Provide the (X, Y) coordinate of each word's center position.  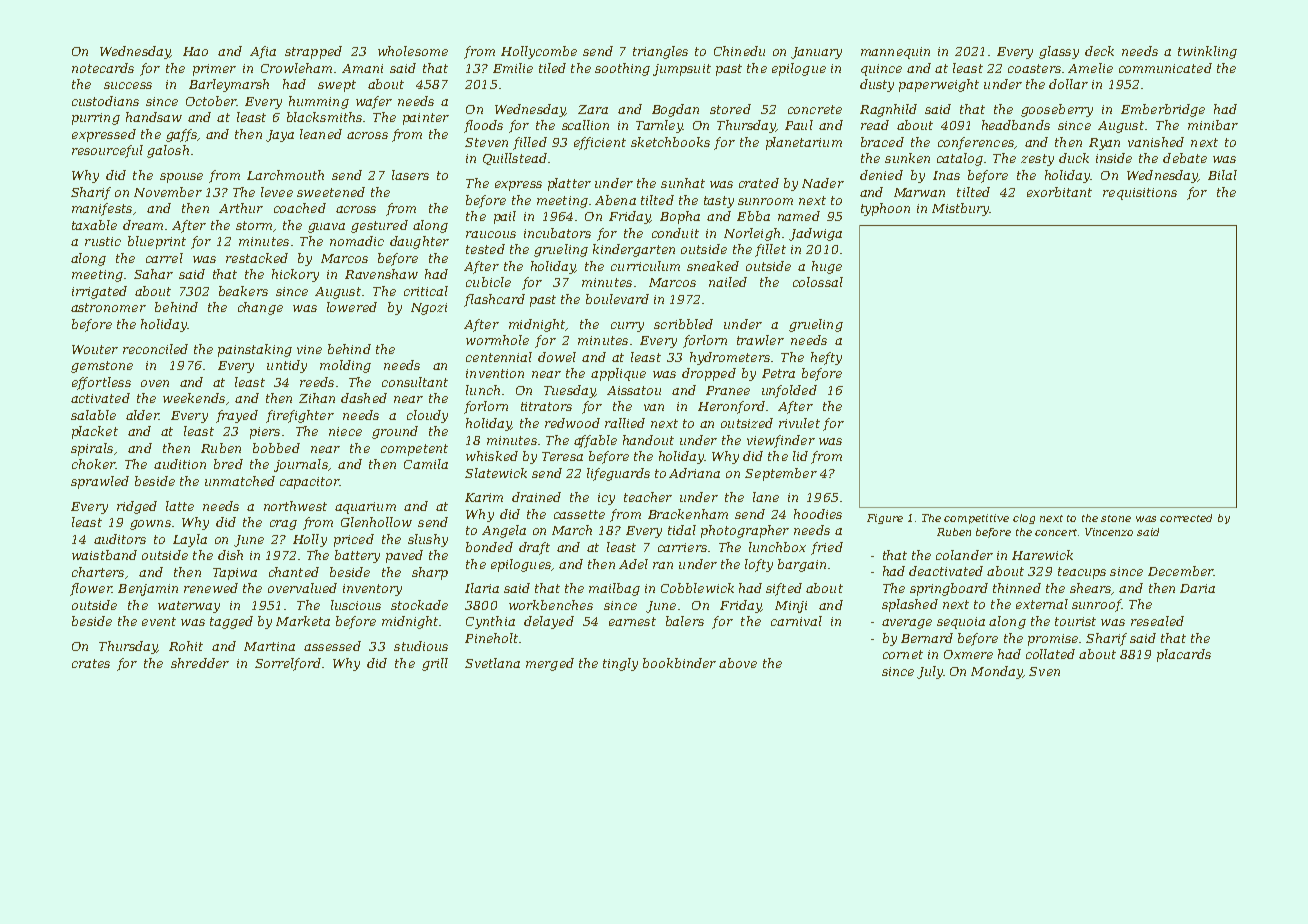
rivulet (799, 423)
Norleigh (752, 234)
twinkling (1207, 52)
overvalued (302, 588)
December (1181, 571)
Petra (778, 373)
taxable (94, 225)
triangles (660, 52)
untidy (287, 366)
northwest (295, 506)
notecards (103, 68)
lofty (759, 565)
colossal (818, 282)
